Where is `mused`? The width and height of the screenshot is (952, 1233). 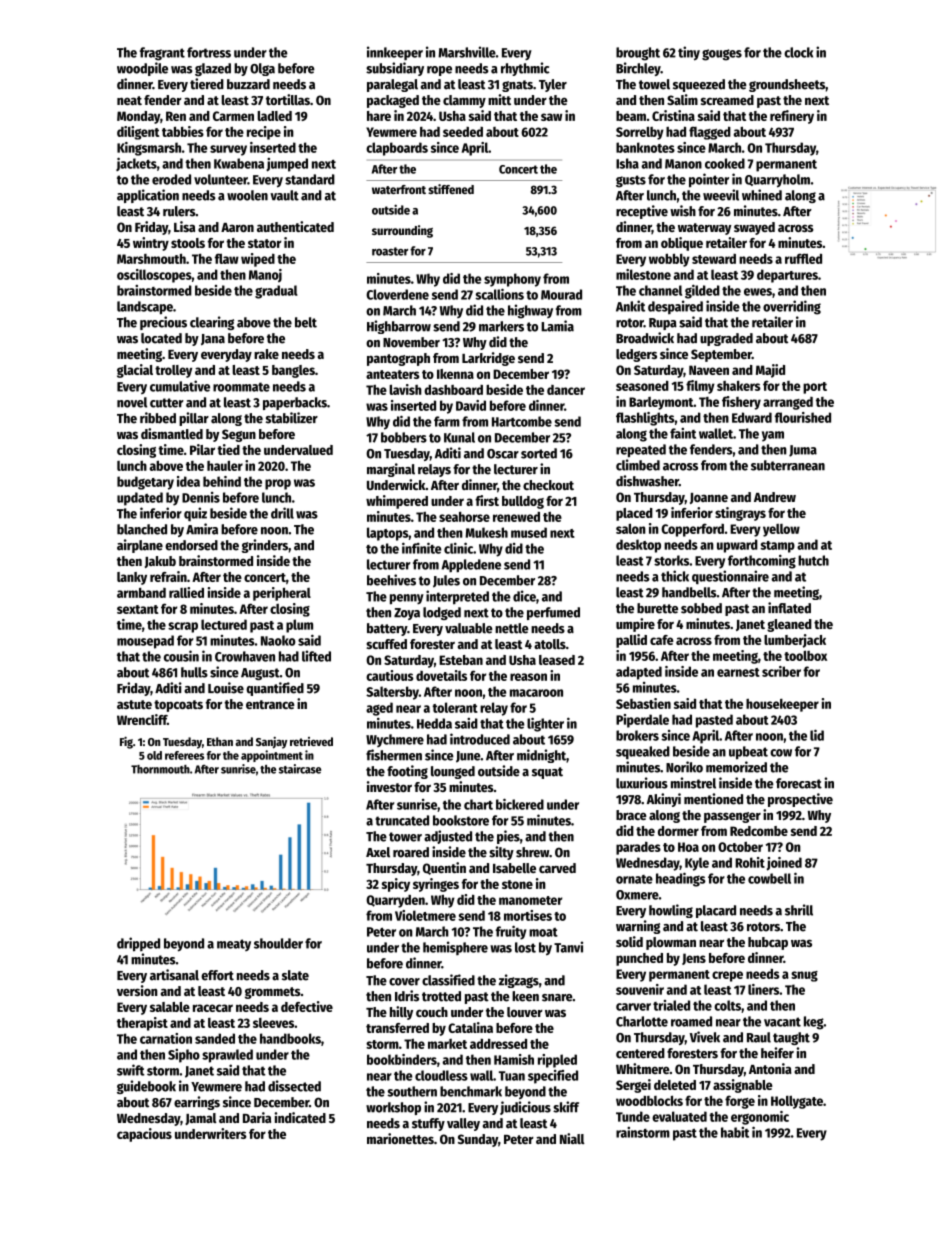 mused is located at coordinates (529, 532).
